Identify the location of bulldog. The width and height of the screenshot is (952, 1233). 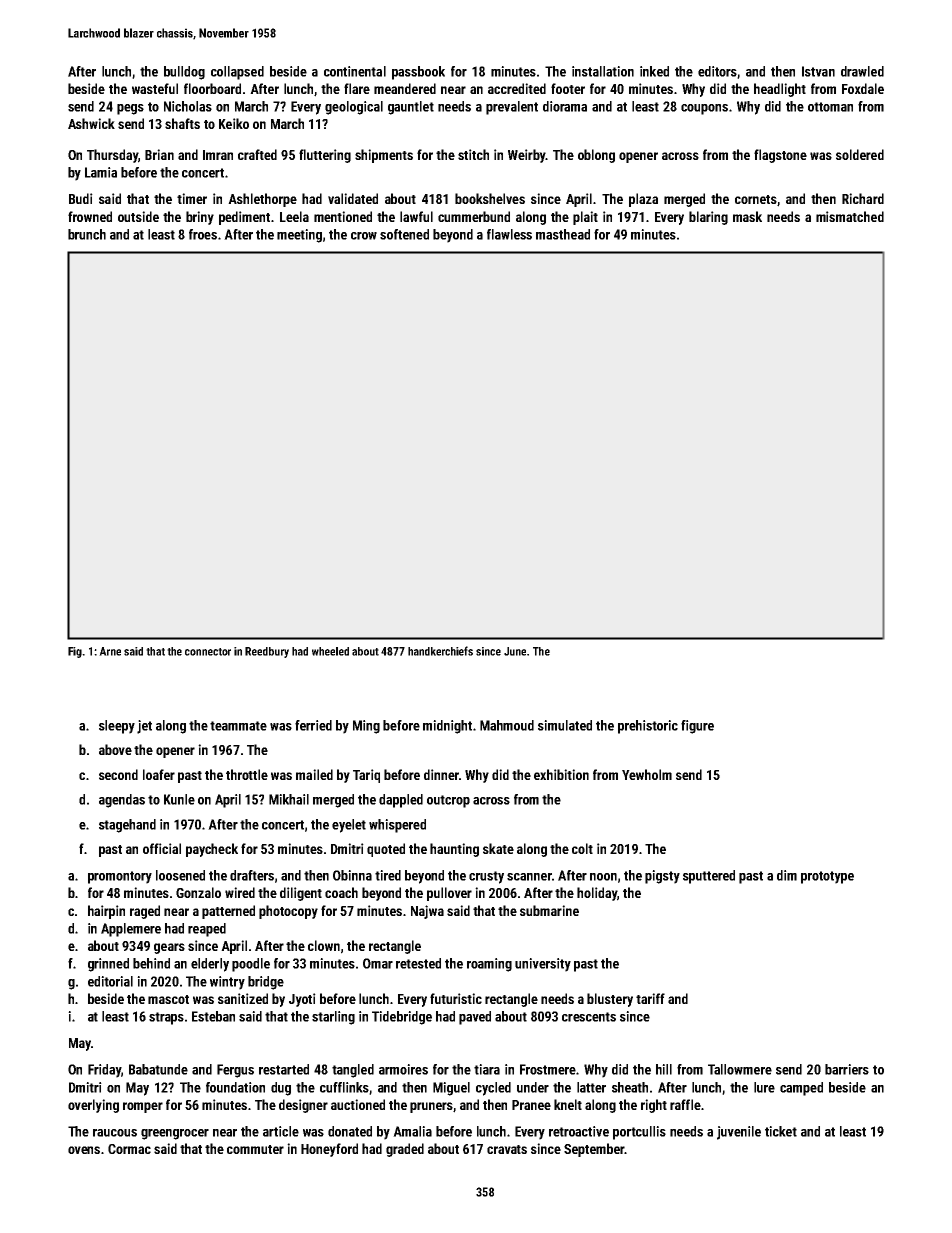
(184, 73).
